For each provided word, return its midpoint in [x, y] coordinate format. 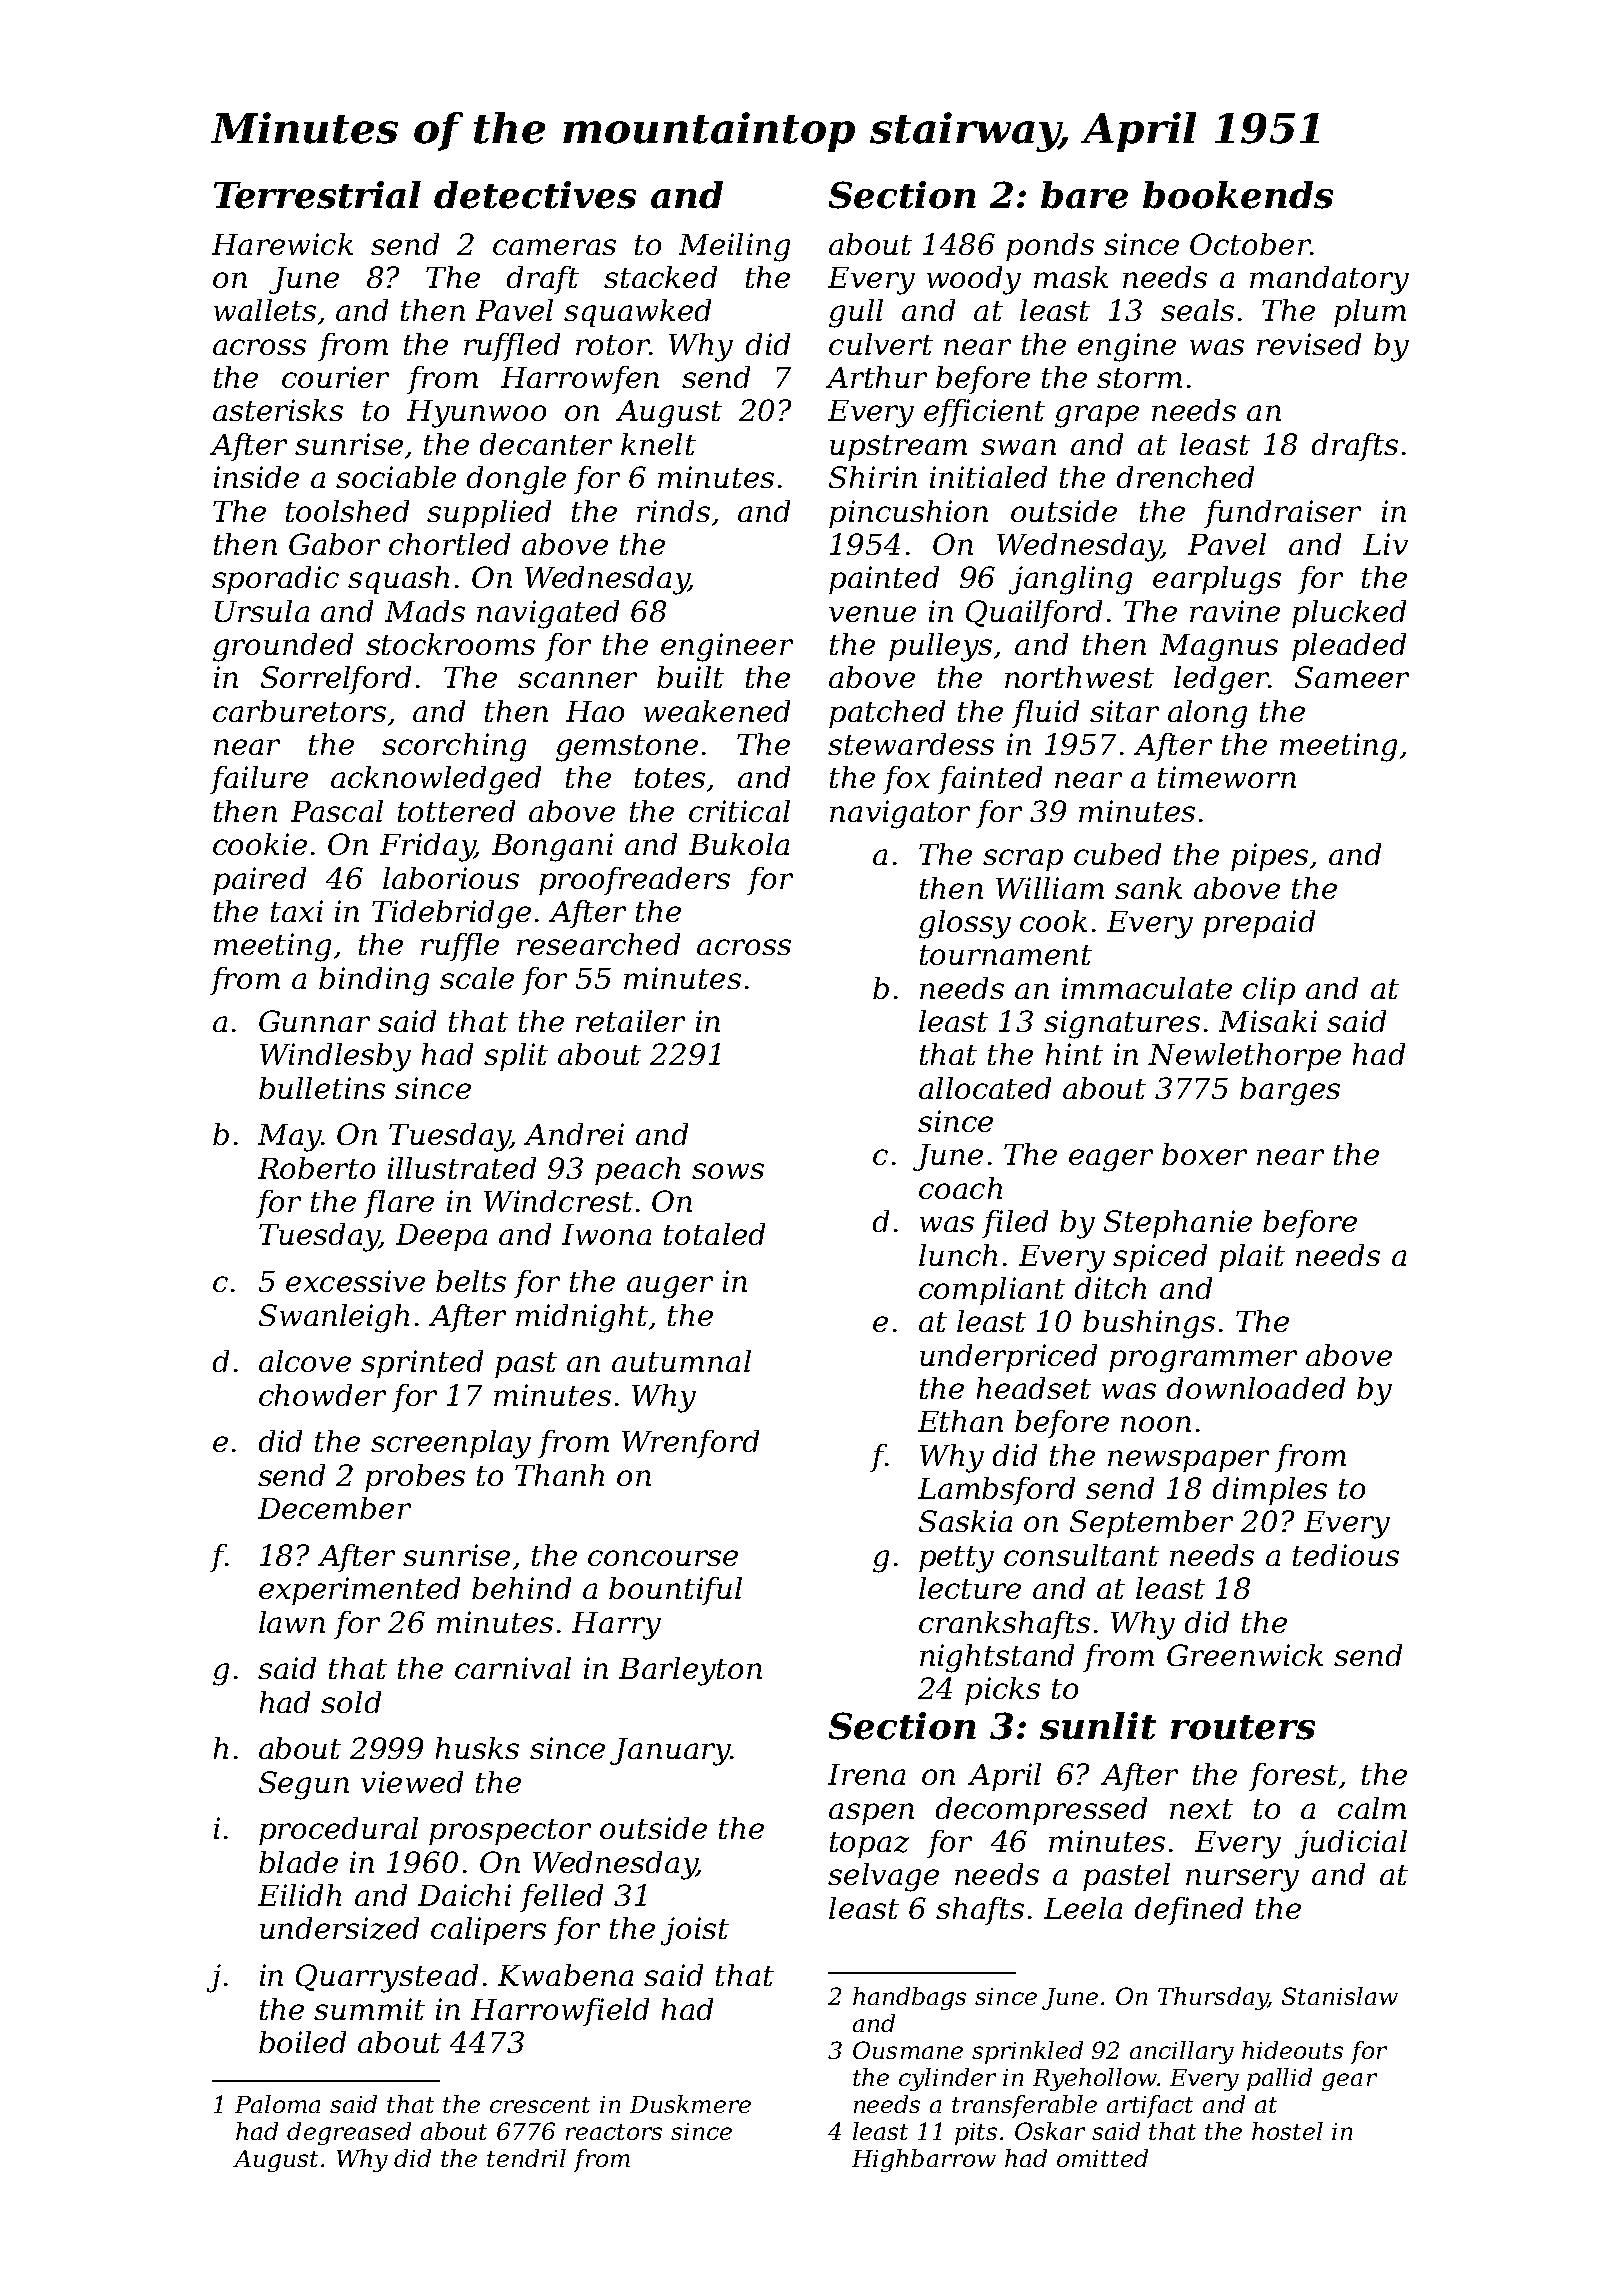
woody [974, 280]
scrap [1023, 860]
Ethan [960, 1421]
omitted [1102, 2158]
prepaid [1259, 924]
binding [374, 981]
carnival [513, 1668]
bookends [1238, 195]
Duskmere [690, 2104]
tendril [526, 2158]
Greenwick [1245, 1655]
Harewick [282, 244]
